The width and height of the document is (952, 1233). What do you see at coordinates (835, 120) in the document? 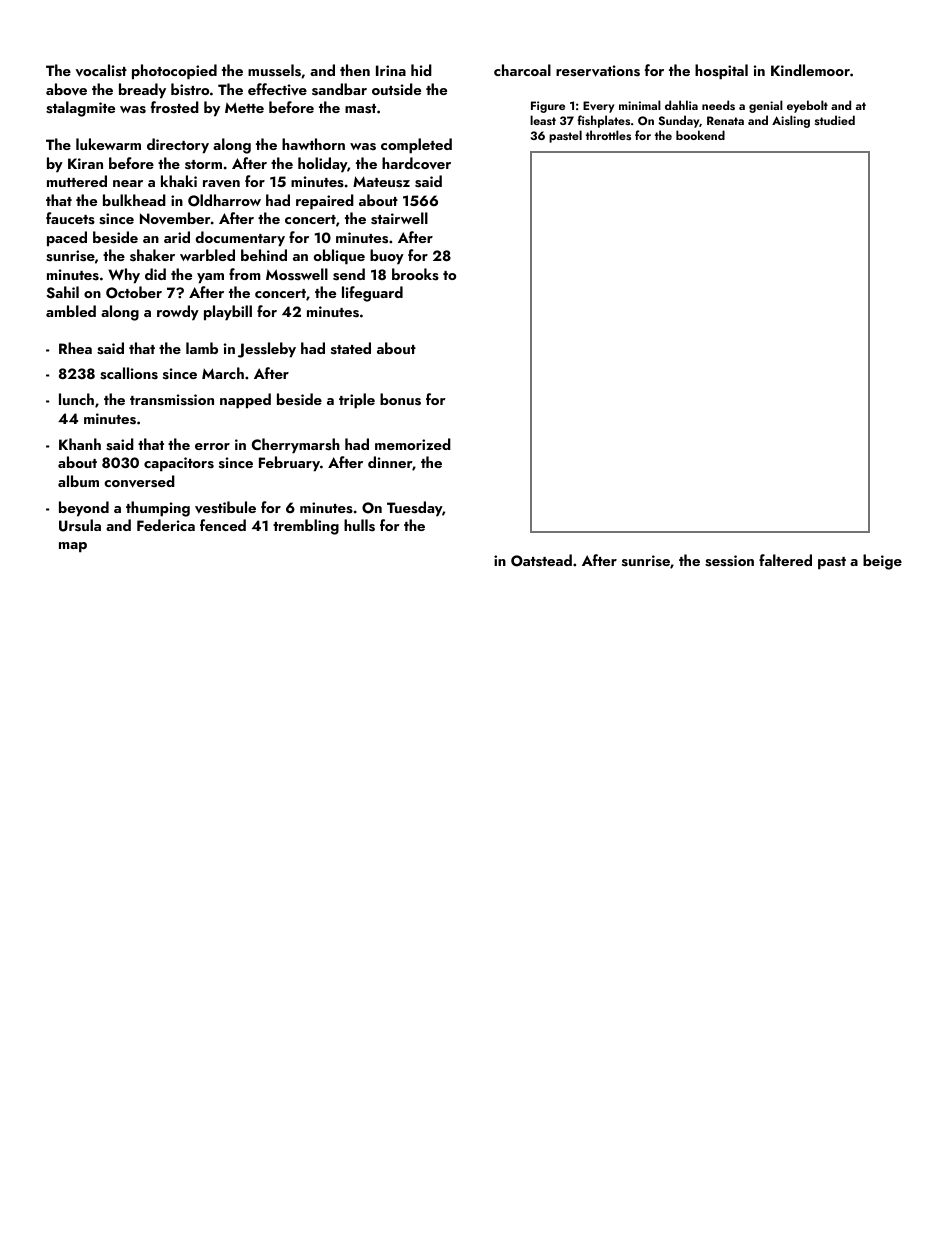
I see `studied` at bounding box center [835, 120].
